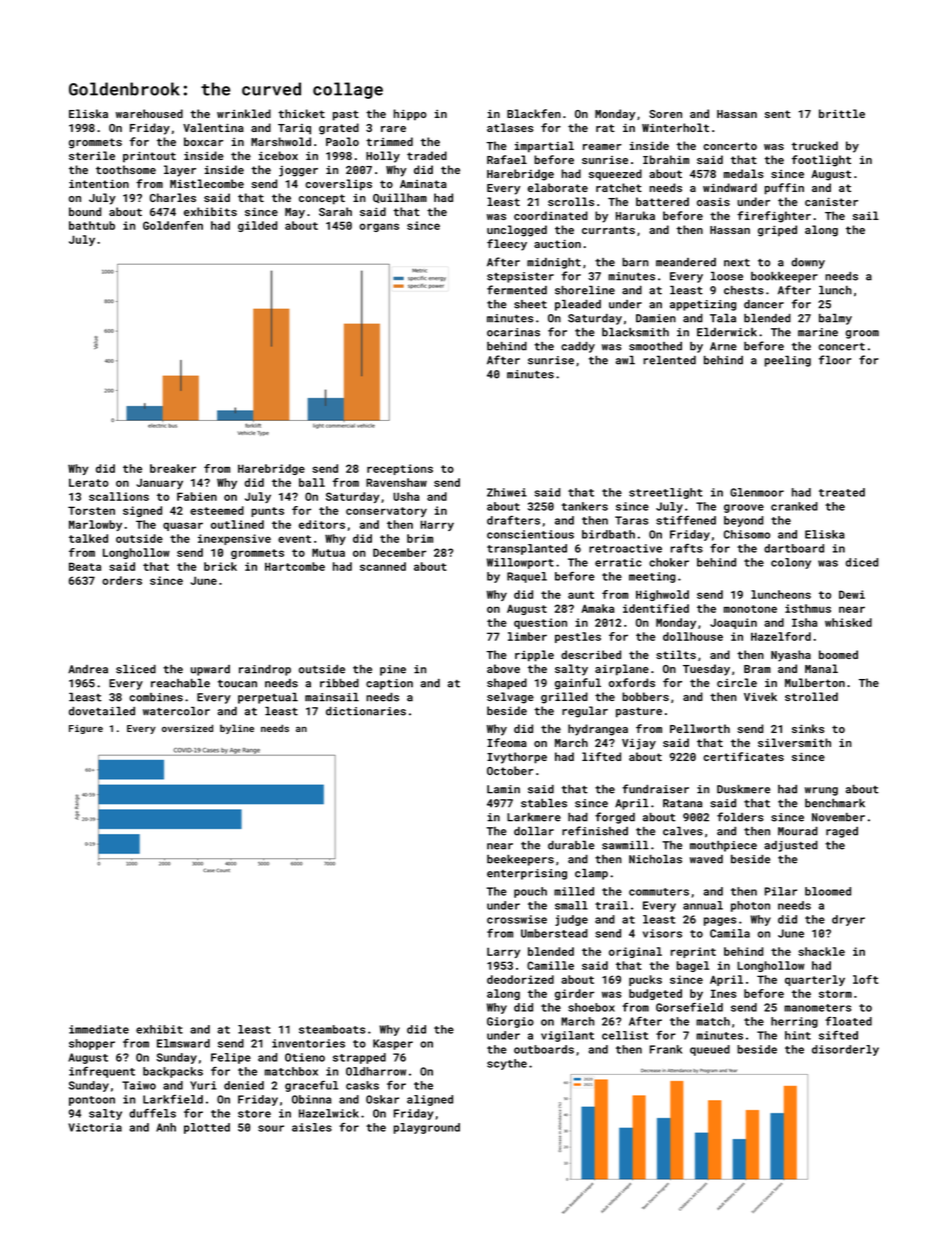 The image size is (952, 1233). What do you see at coordinates (92, 155) in the image?
I see `sterile` at bounding box center [92, 155].
